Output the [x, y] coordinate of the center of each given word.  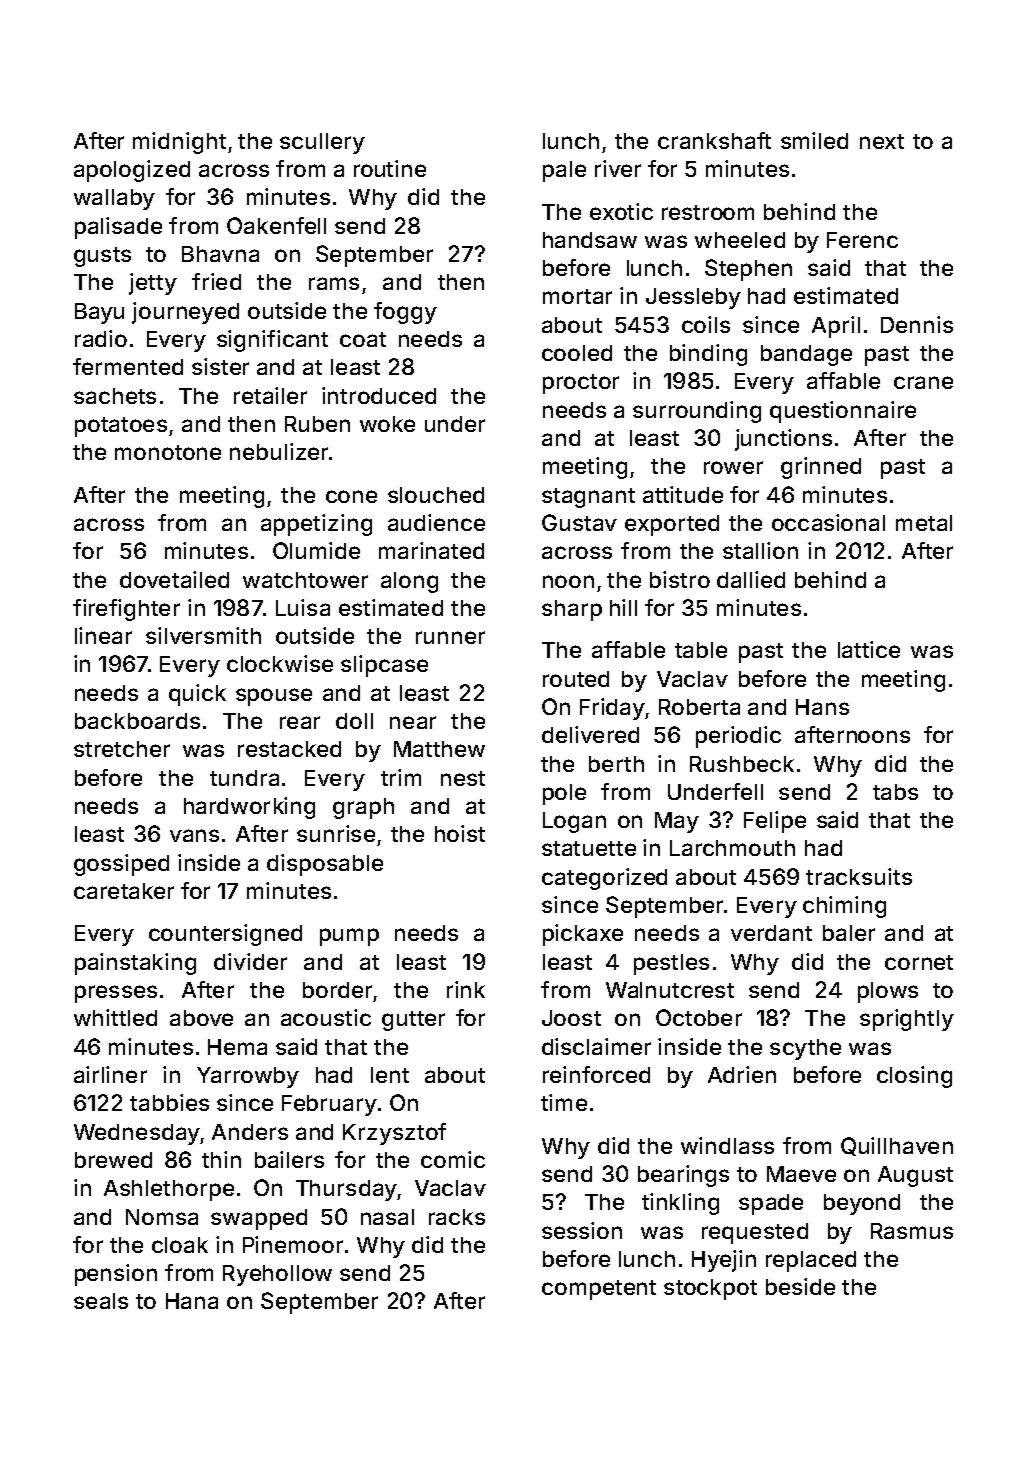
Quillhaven [897, 1146]
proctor [581, 384]
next [882, 141]
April [836, 327]
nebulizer [279, 451]
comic [453, 1159]
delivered [590, 734]
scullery [322, 143]
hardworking [249, 808]
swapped [259, 1219]
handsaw [590, 240]
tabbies [169, 1102]
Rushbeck [742, 764]
